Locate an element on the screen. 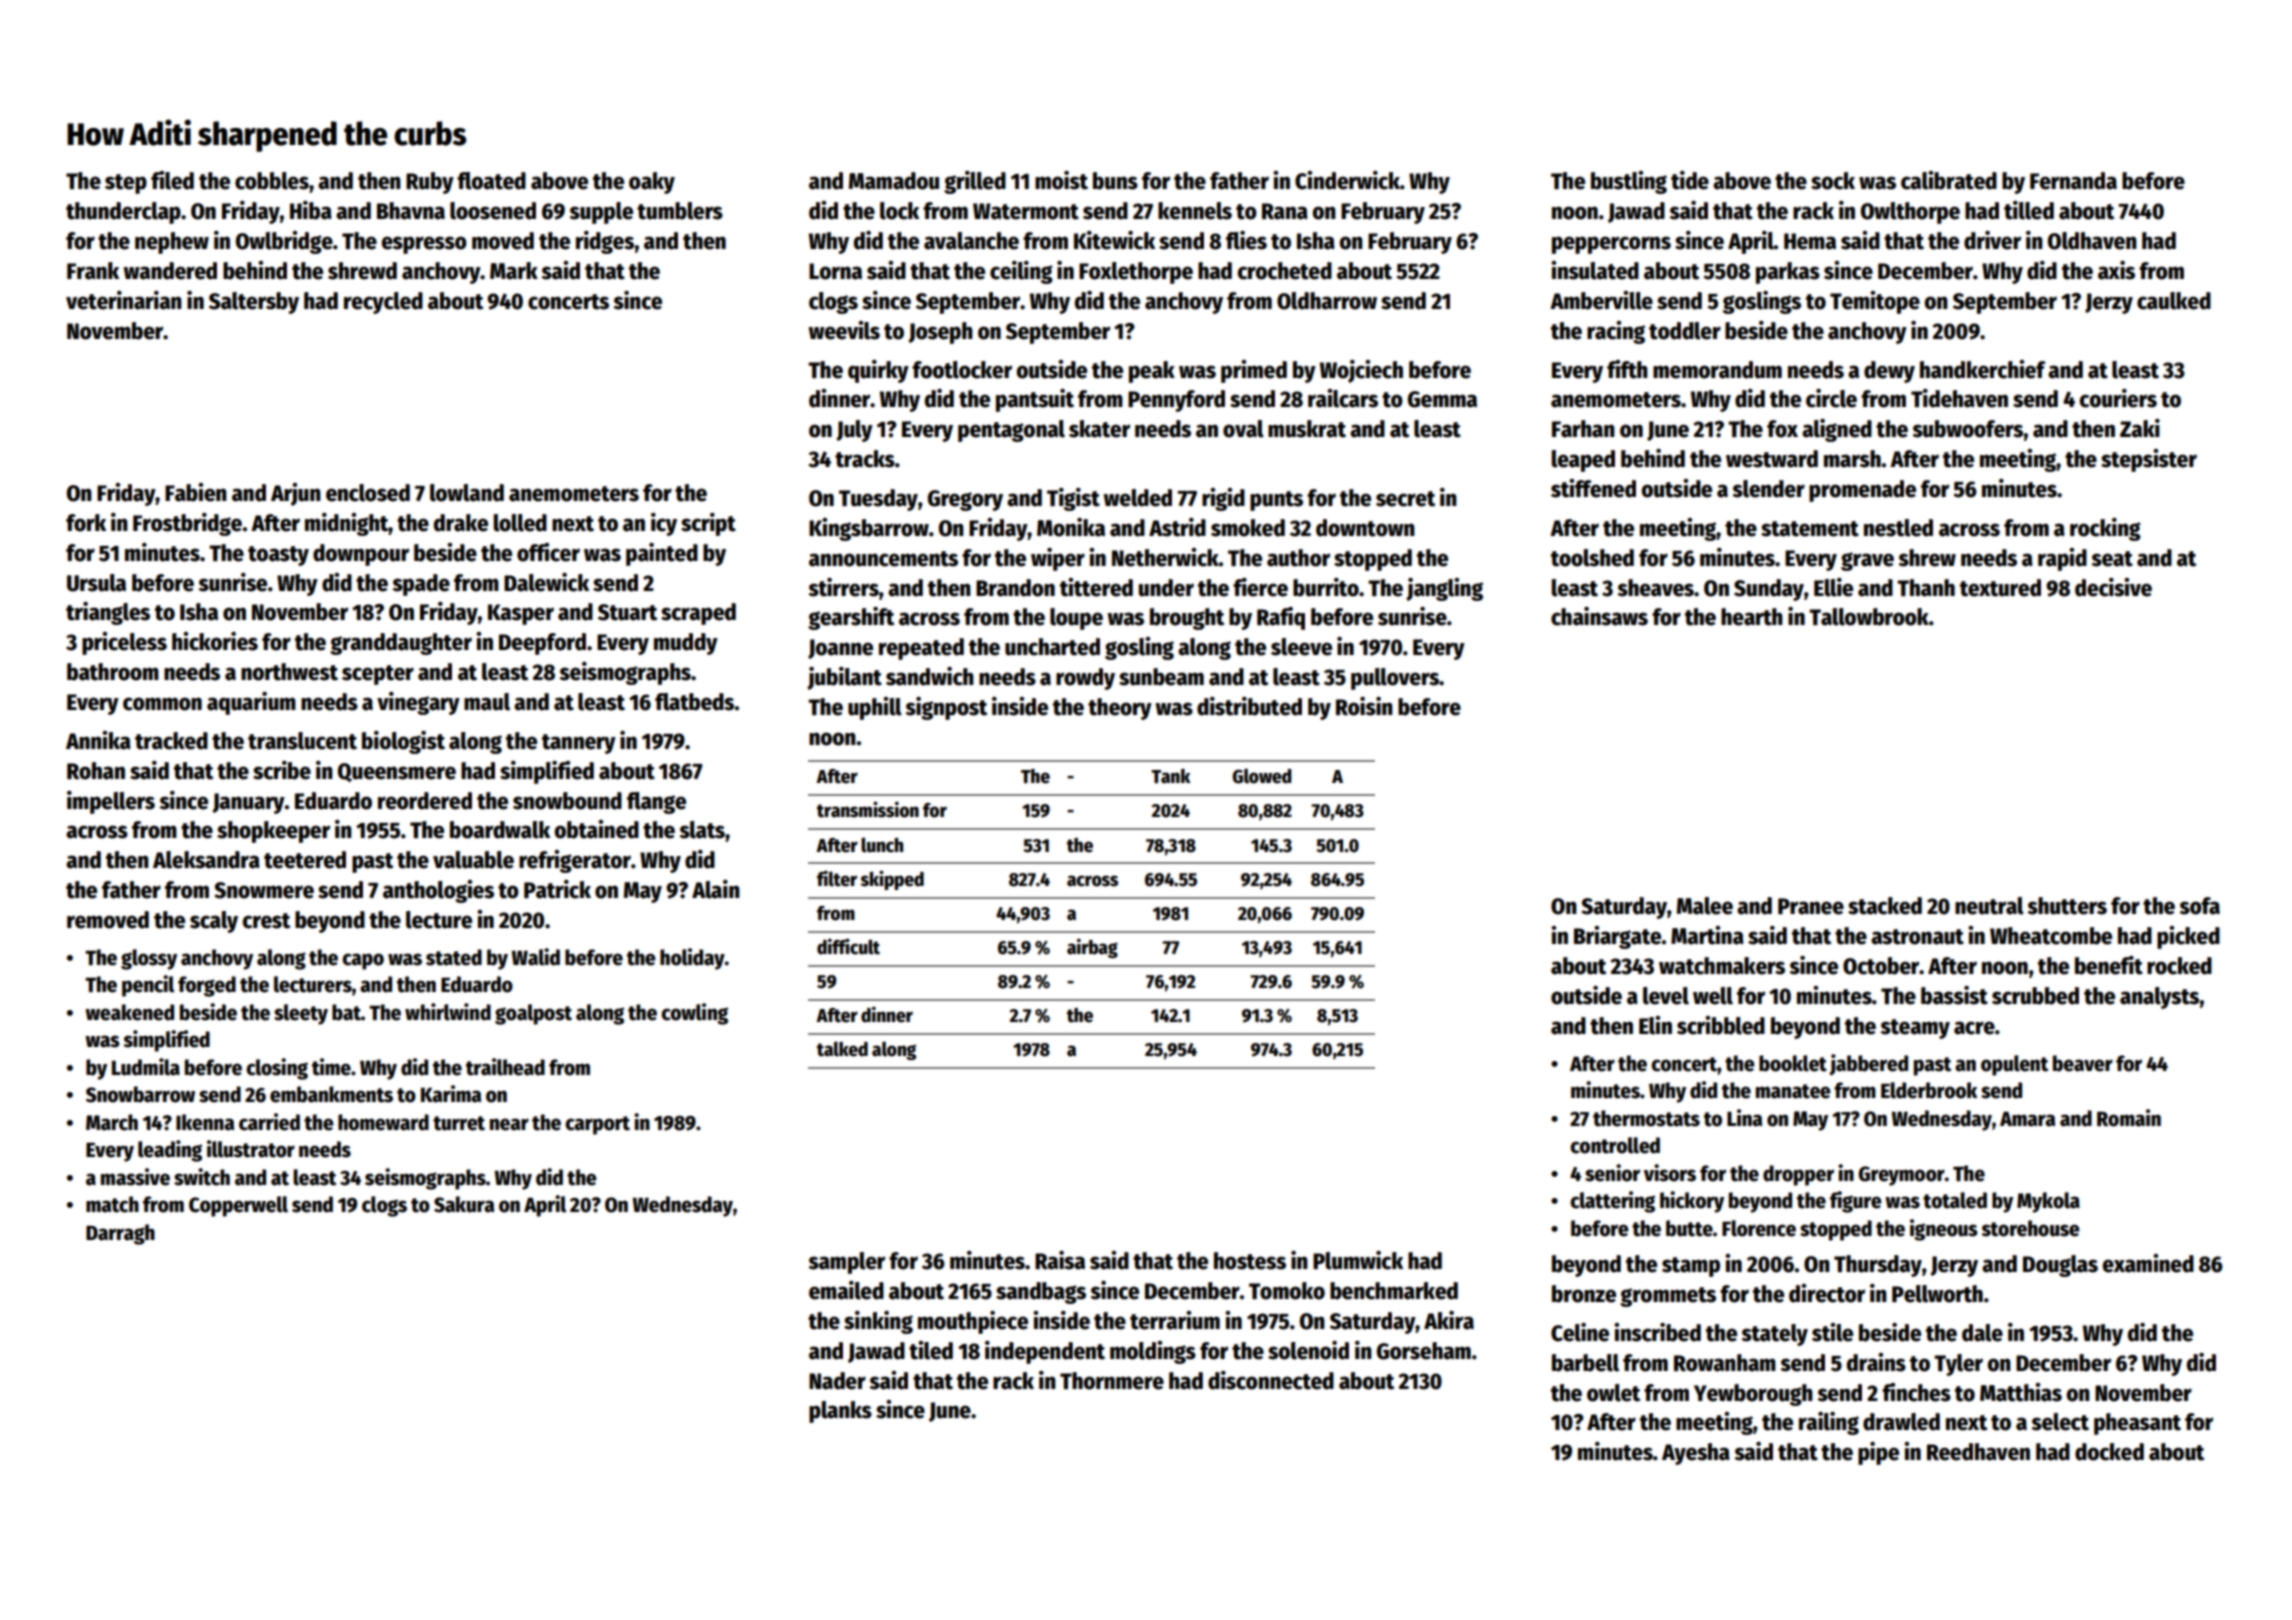 The width and height of the screenshot is (2292, 1620). thermostats is located at coordinates (1646, 1118).
